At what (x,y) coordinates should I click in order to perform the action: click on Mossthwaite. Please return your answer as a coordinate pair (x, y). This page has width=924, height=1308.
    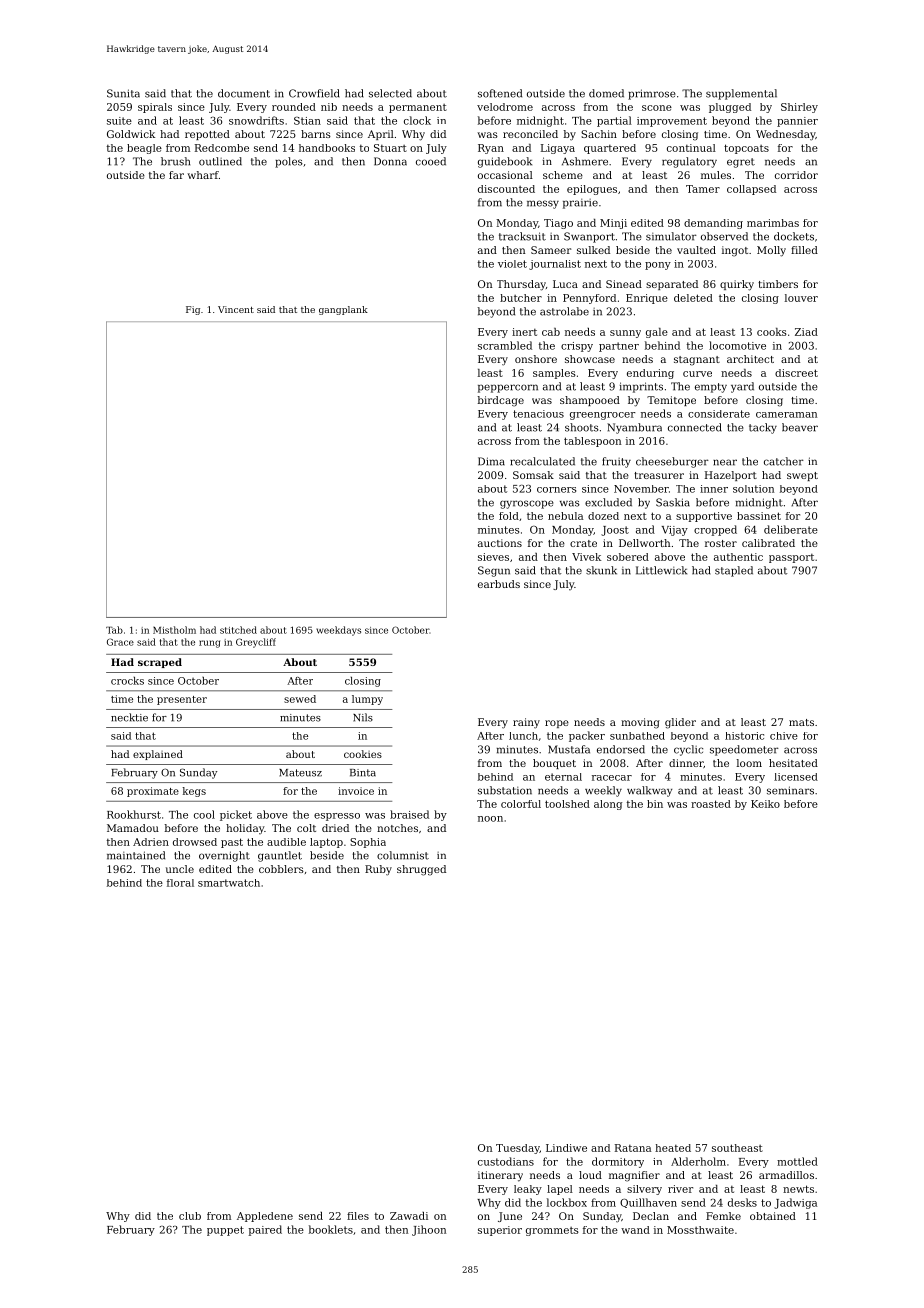
    Looking at the image, I should click on (700, 1230).
